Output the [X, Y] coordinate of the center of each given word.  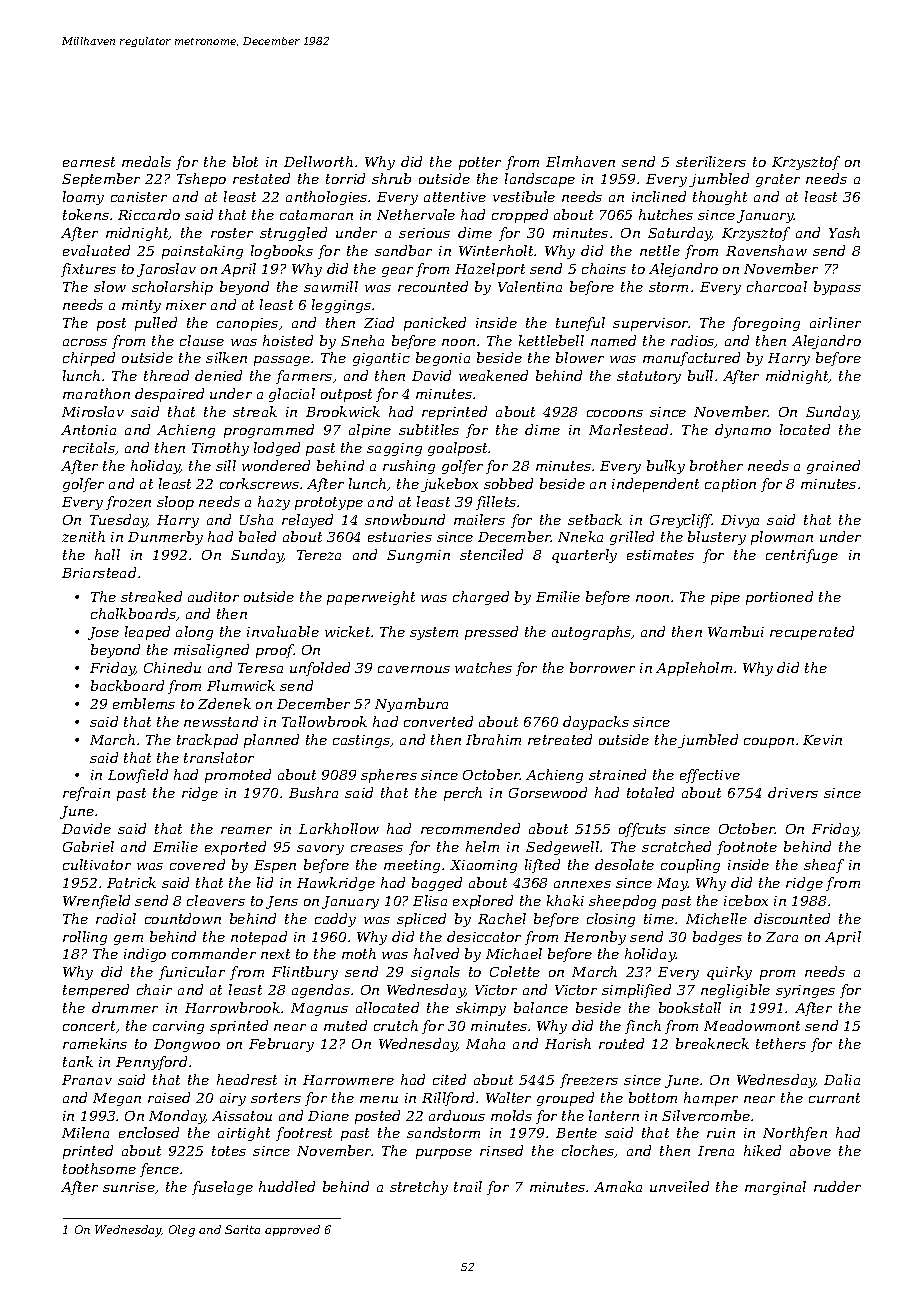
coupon [769, 743]
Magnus [319, 1009]
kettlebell [551, 340]
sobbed [508, 483]
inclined [659, 196]
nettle [660, 250]
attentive [455, 197]
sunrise [129, 1187]
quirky [729, 973]
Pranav [87, 1080]
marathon [96, 393]
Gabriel [88, 846]
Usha [256, 519]
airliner [835, 322]
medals [146, 161]
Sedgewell [562, 848]
